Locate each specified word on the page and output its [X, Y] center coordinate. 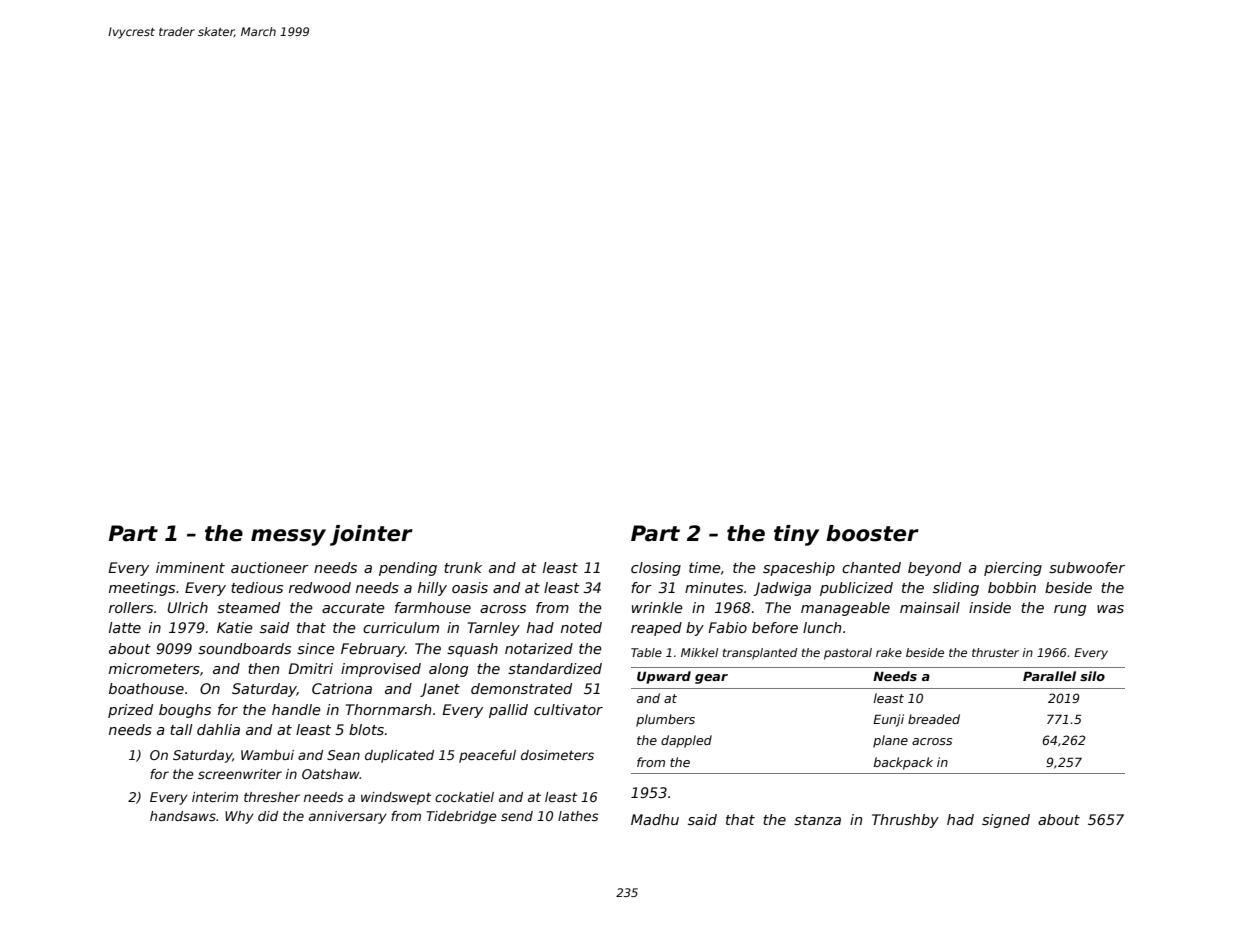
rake [889, 652]
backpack [903, 763]
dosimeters [557, 755]
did [268, 816]
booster [872, 533]
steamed [248, 607]
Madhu [655, 819]
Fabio [727, 627]
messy [288, 537]
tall [181, 729]
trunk [463, 567]
